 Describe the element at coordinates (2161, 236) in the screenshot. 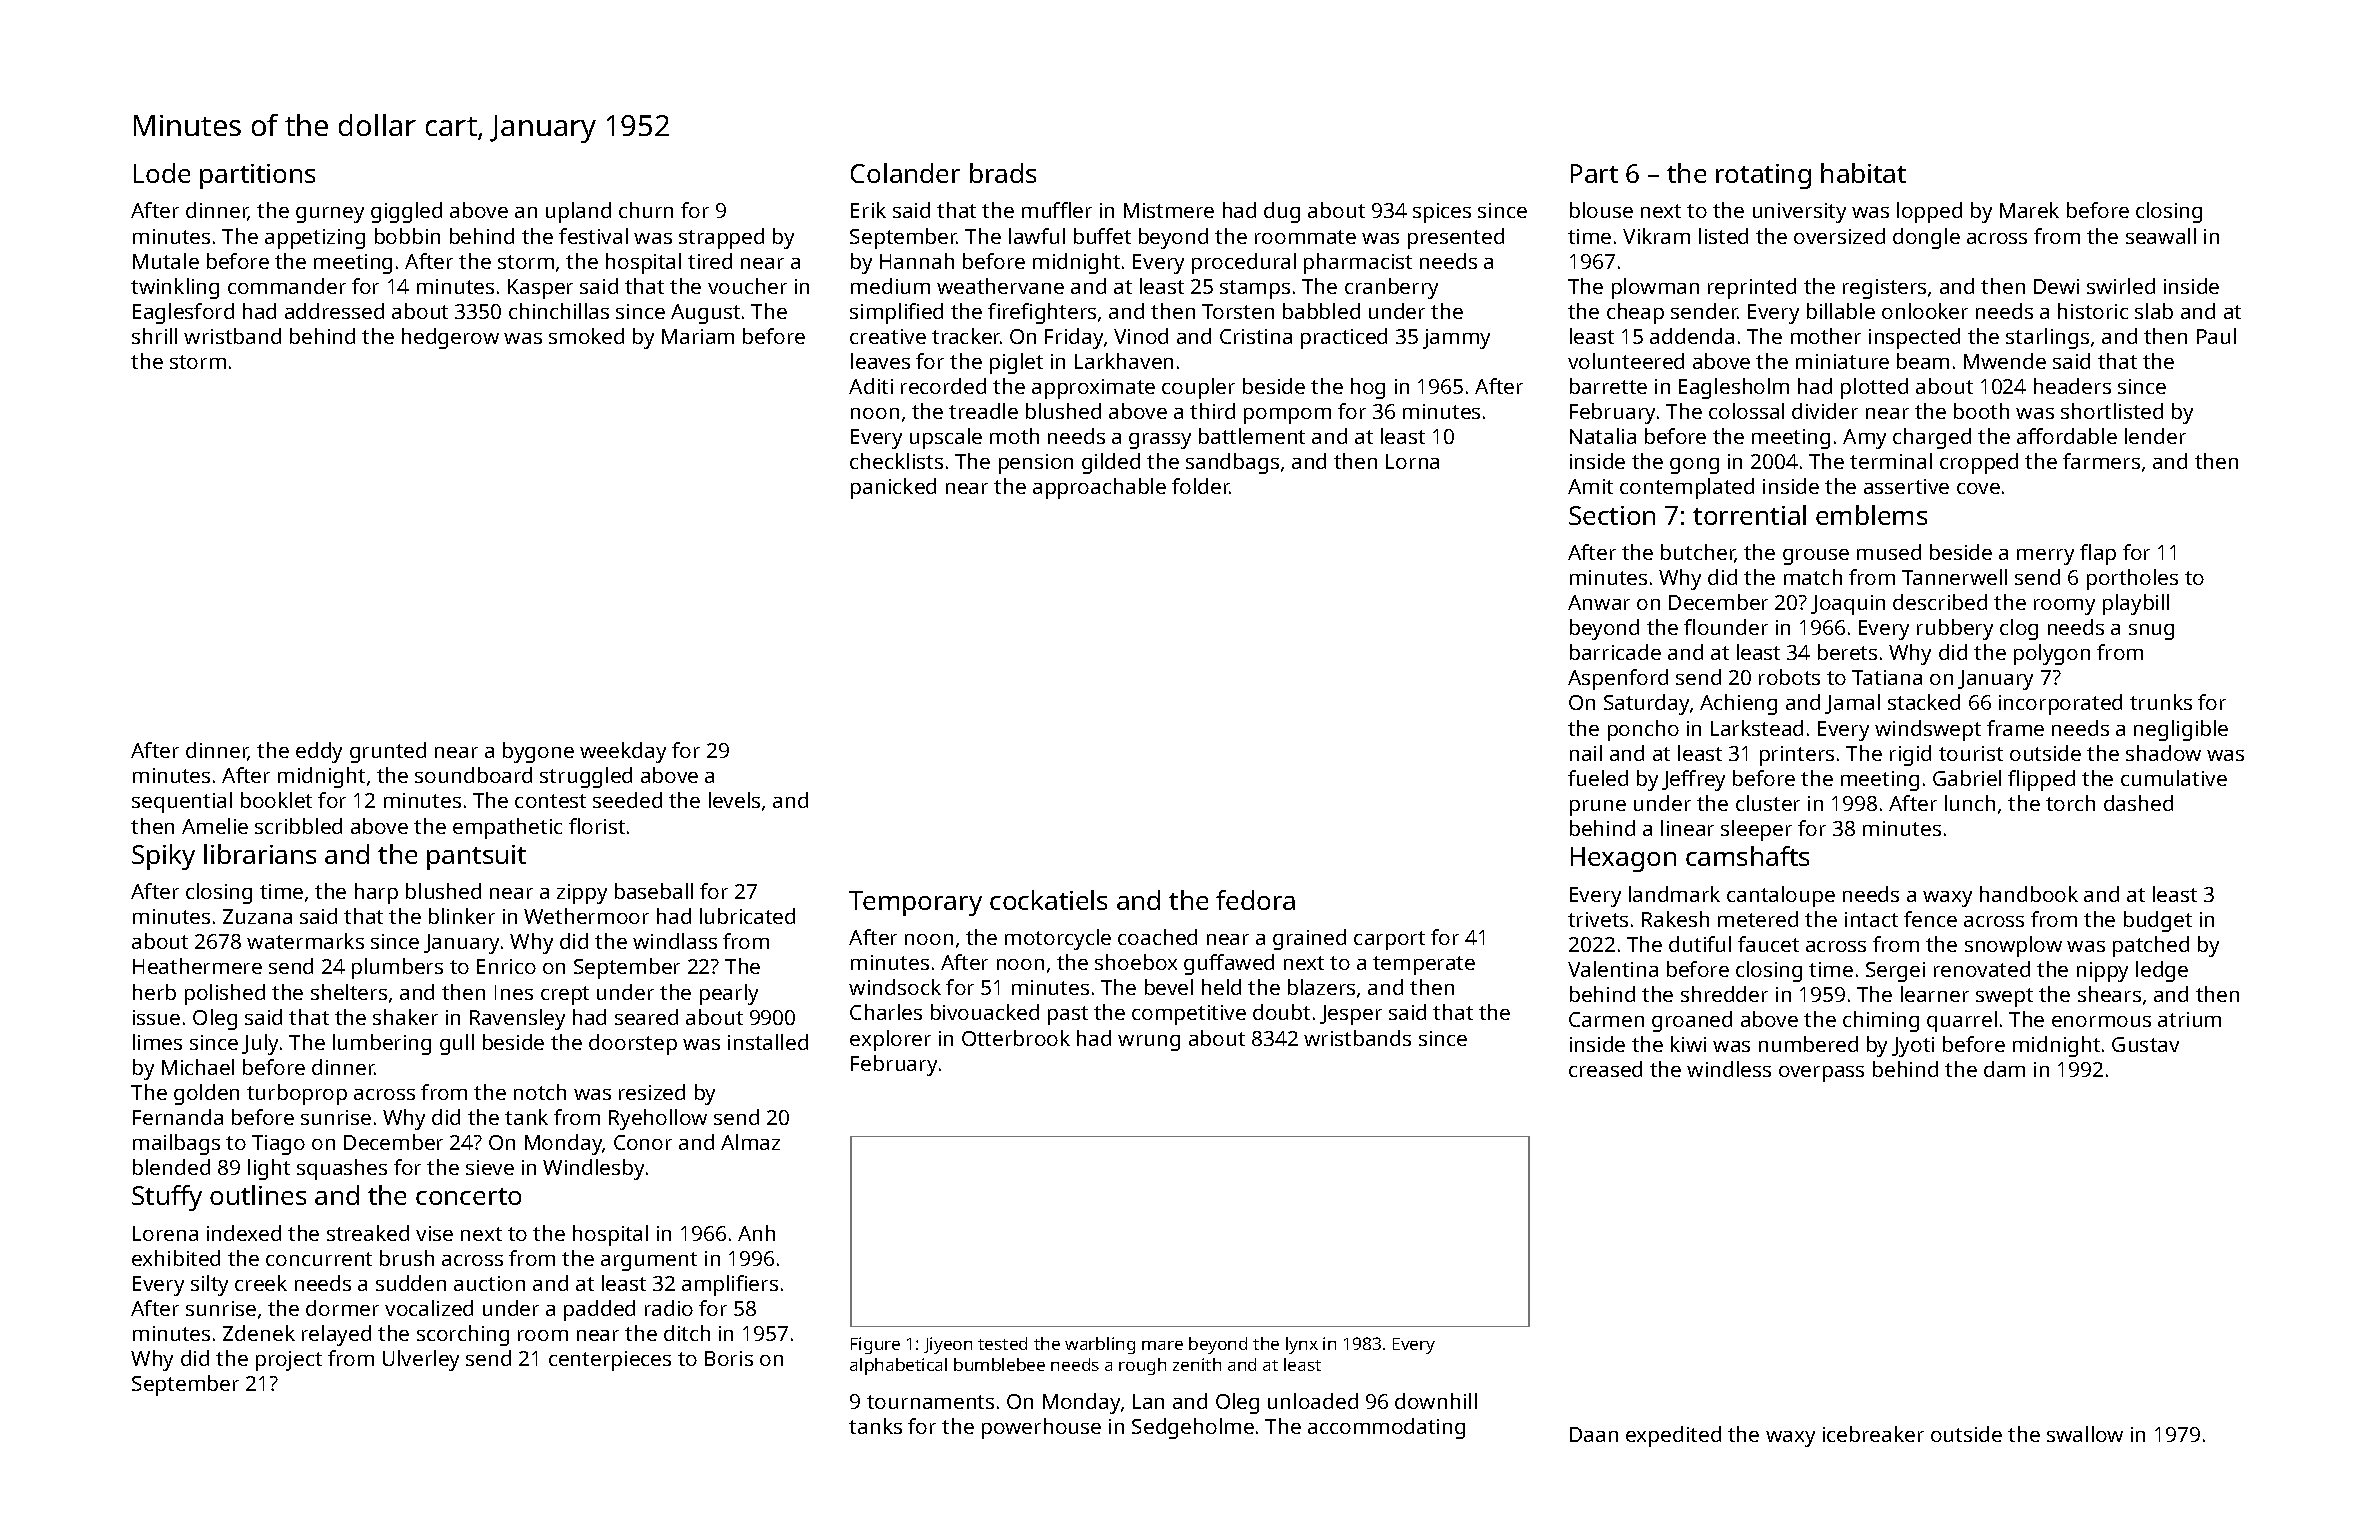

I see `seawall` at that location.
